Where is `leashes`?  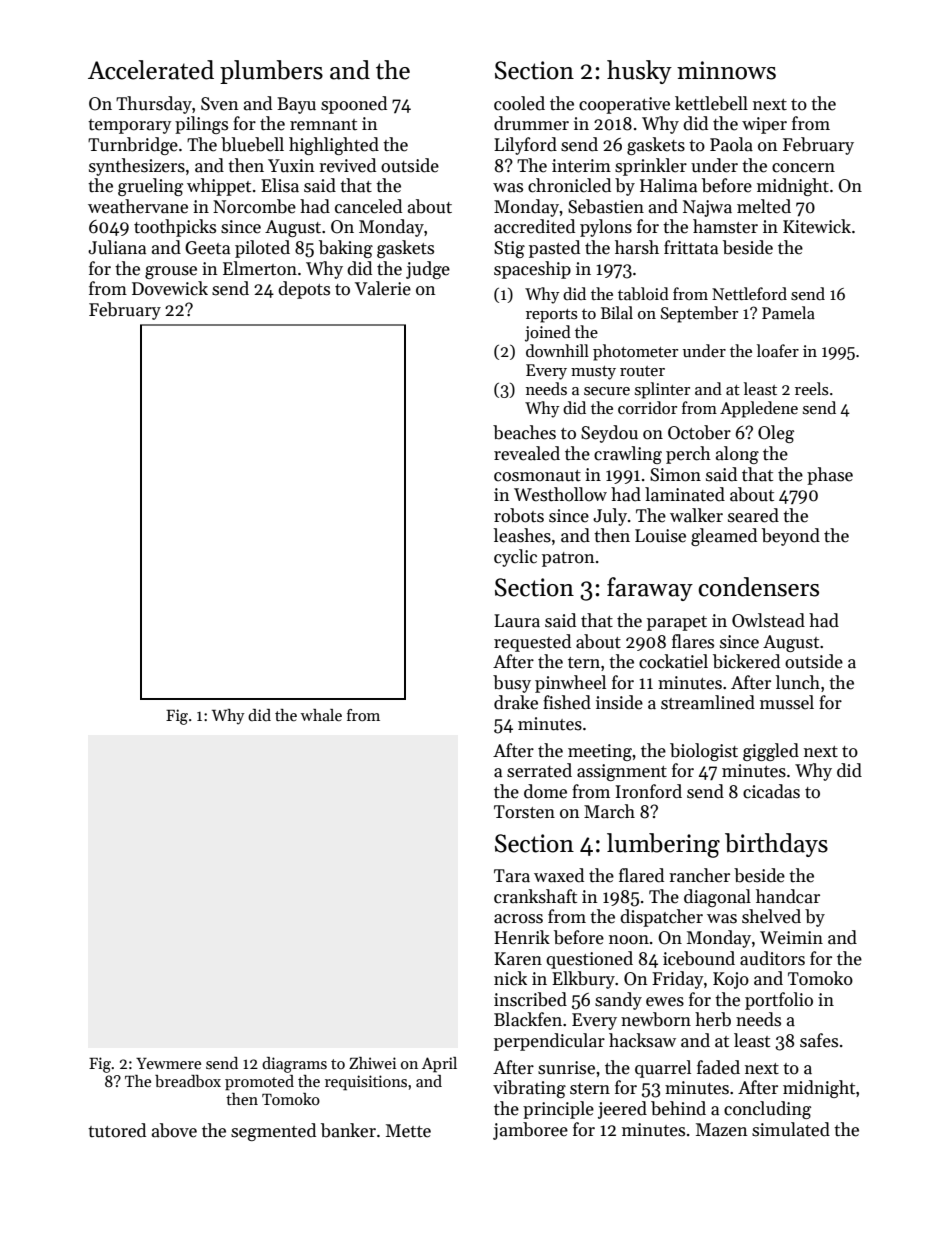
leashes is located at coordinates (522, 535).
